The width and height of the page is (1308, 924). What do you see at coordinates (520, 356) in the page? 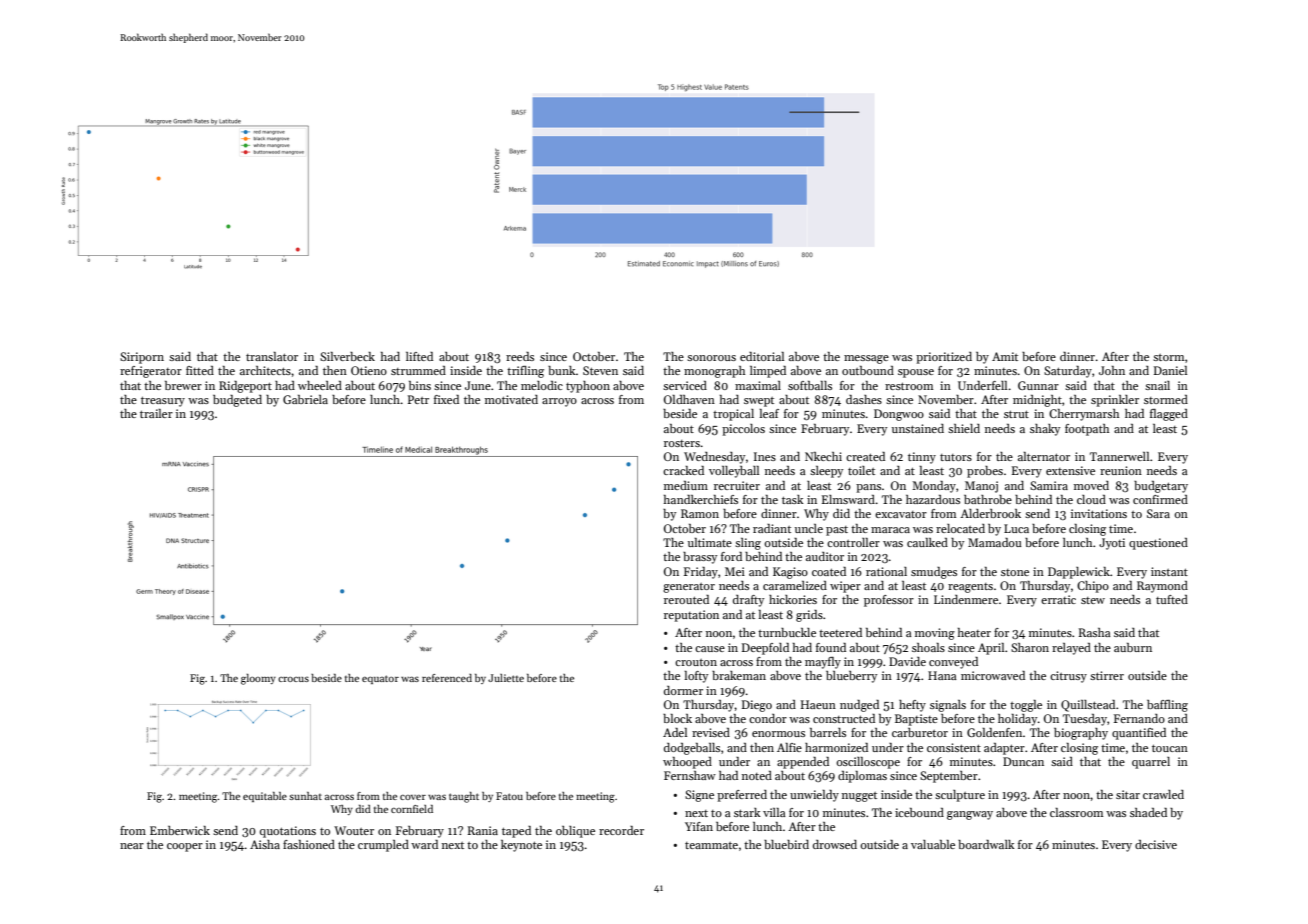
I see `reeds` at bounding box center [520, 356].
